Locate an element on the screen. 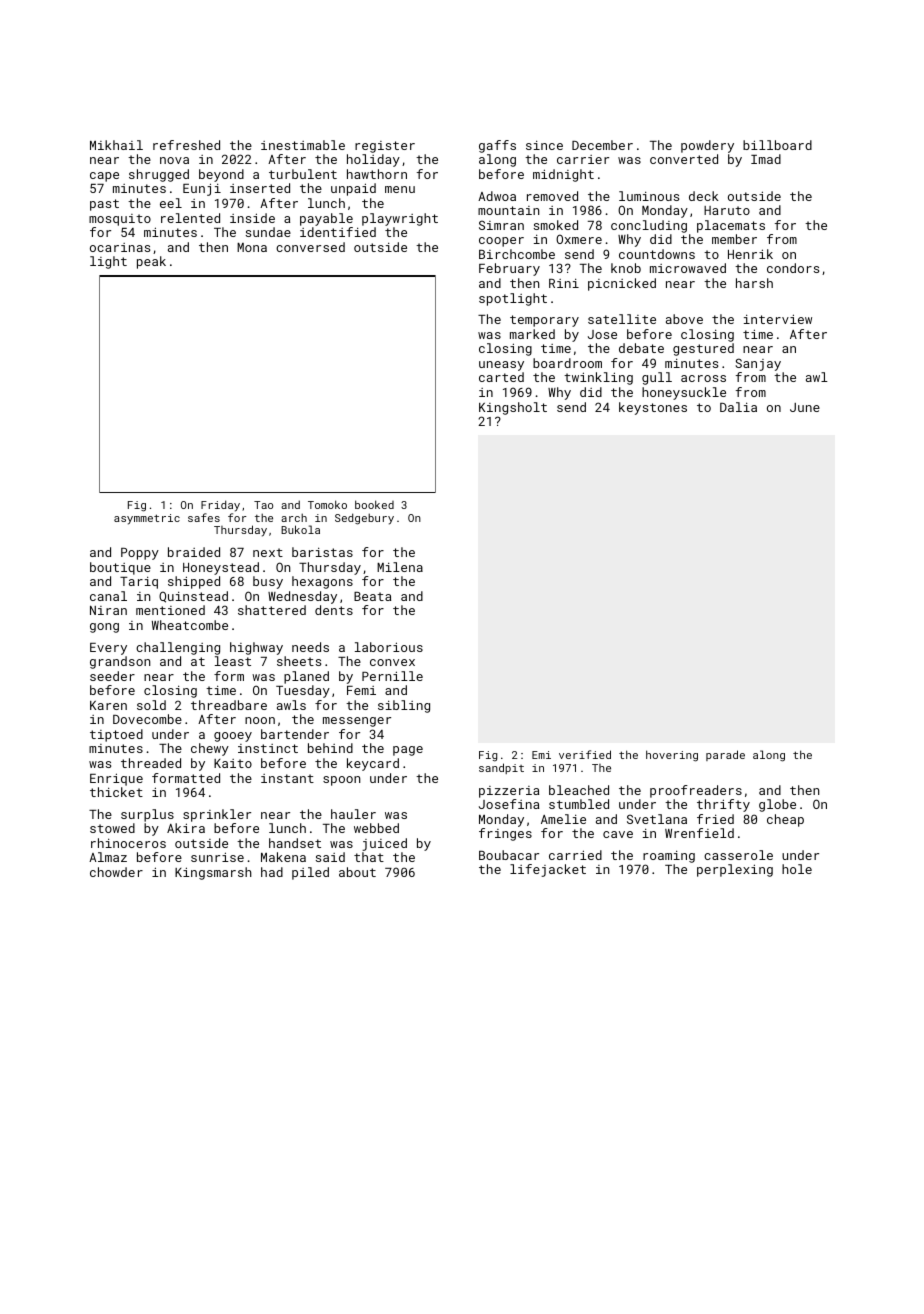 The height and width of the screenshot is (1314, 924). parade is located at coordinates (725, 755).
